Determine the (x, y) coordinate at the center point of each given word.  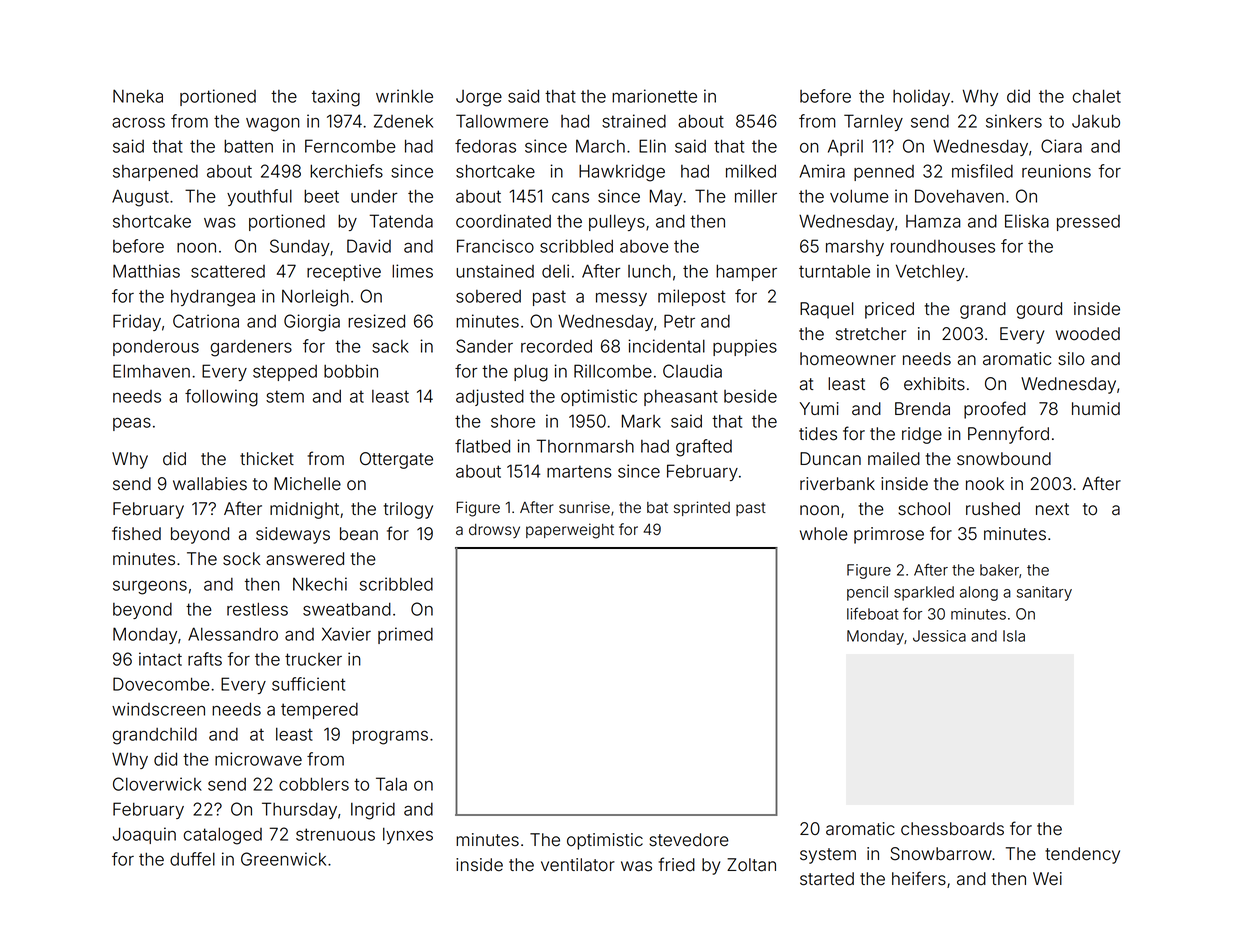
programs (390, 737)
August (140, 198)
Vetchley (930, 272)
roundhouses (943, 246)
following (221, 398)
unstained (495, 271)
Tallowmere (502, 121)
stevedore (689, 840)
